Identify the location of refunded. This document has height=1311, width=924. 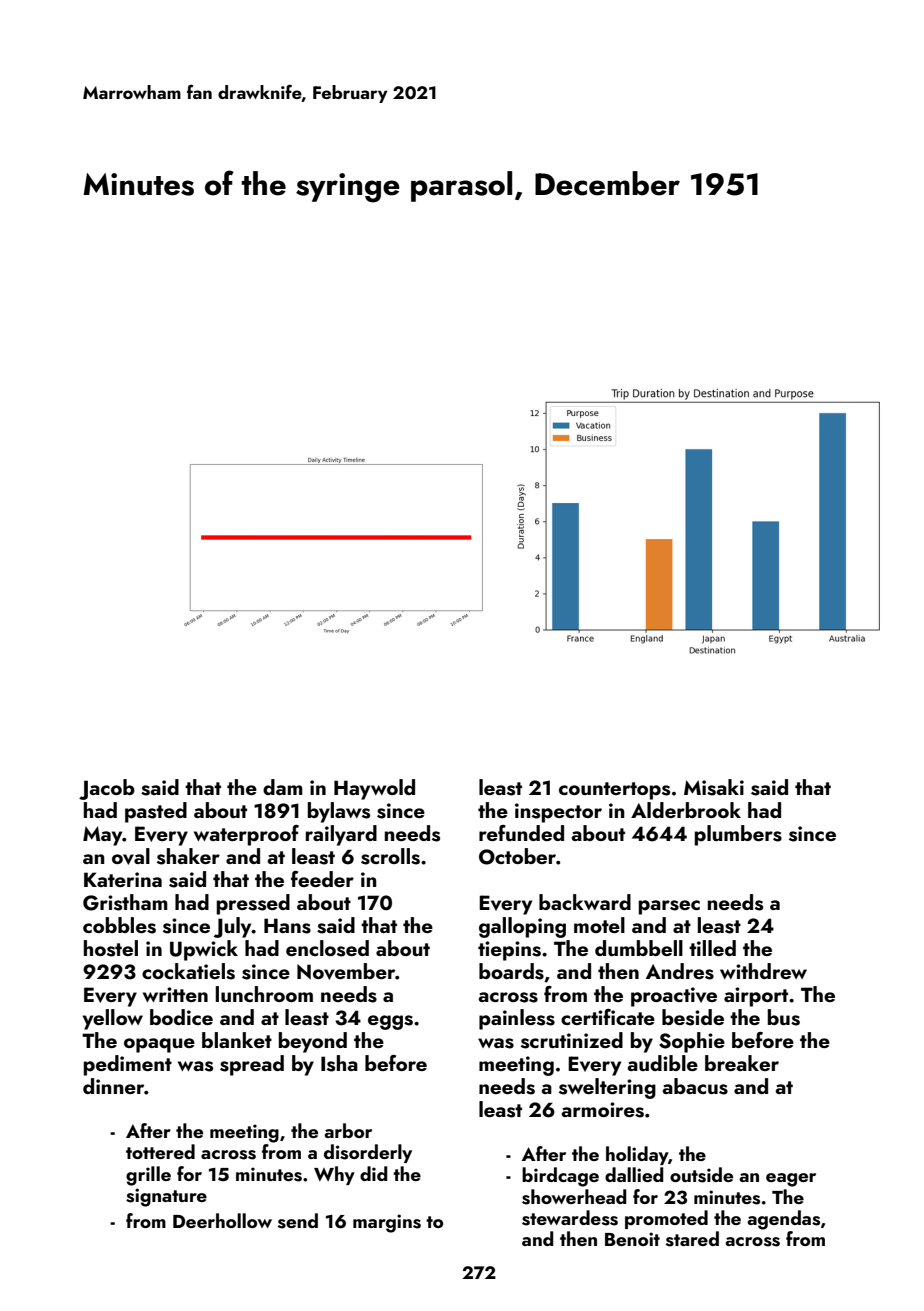
(521, 833).
